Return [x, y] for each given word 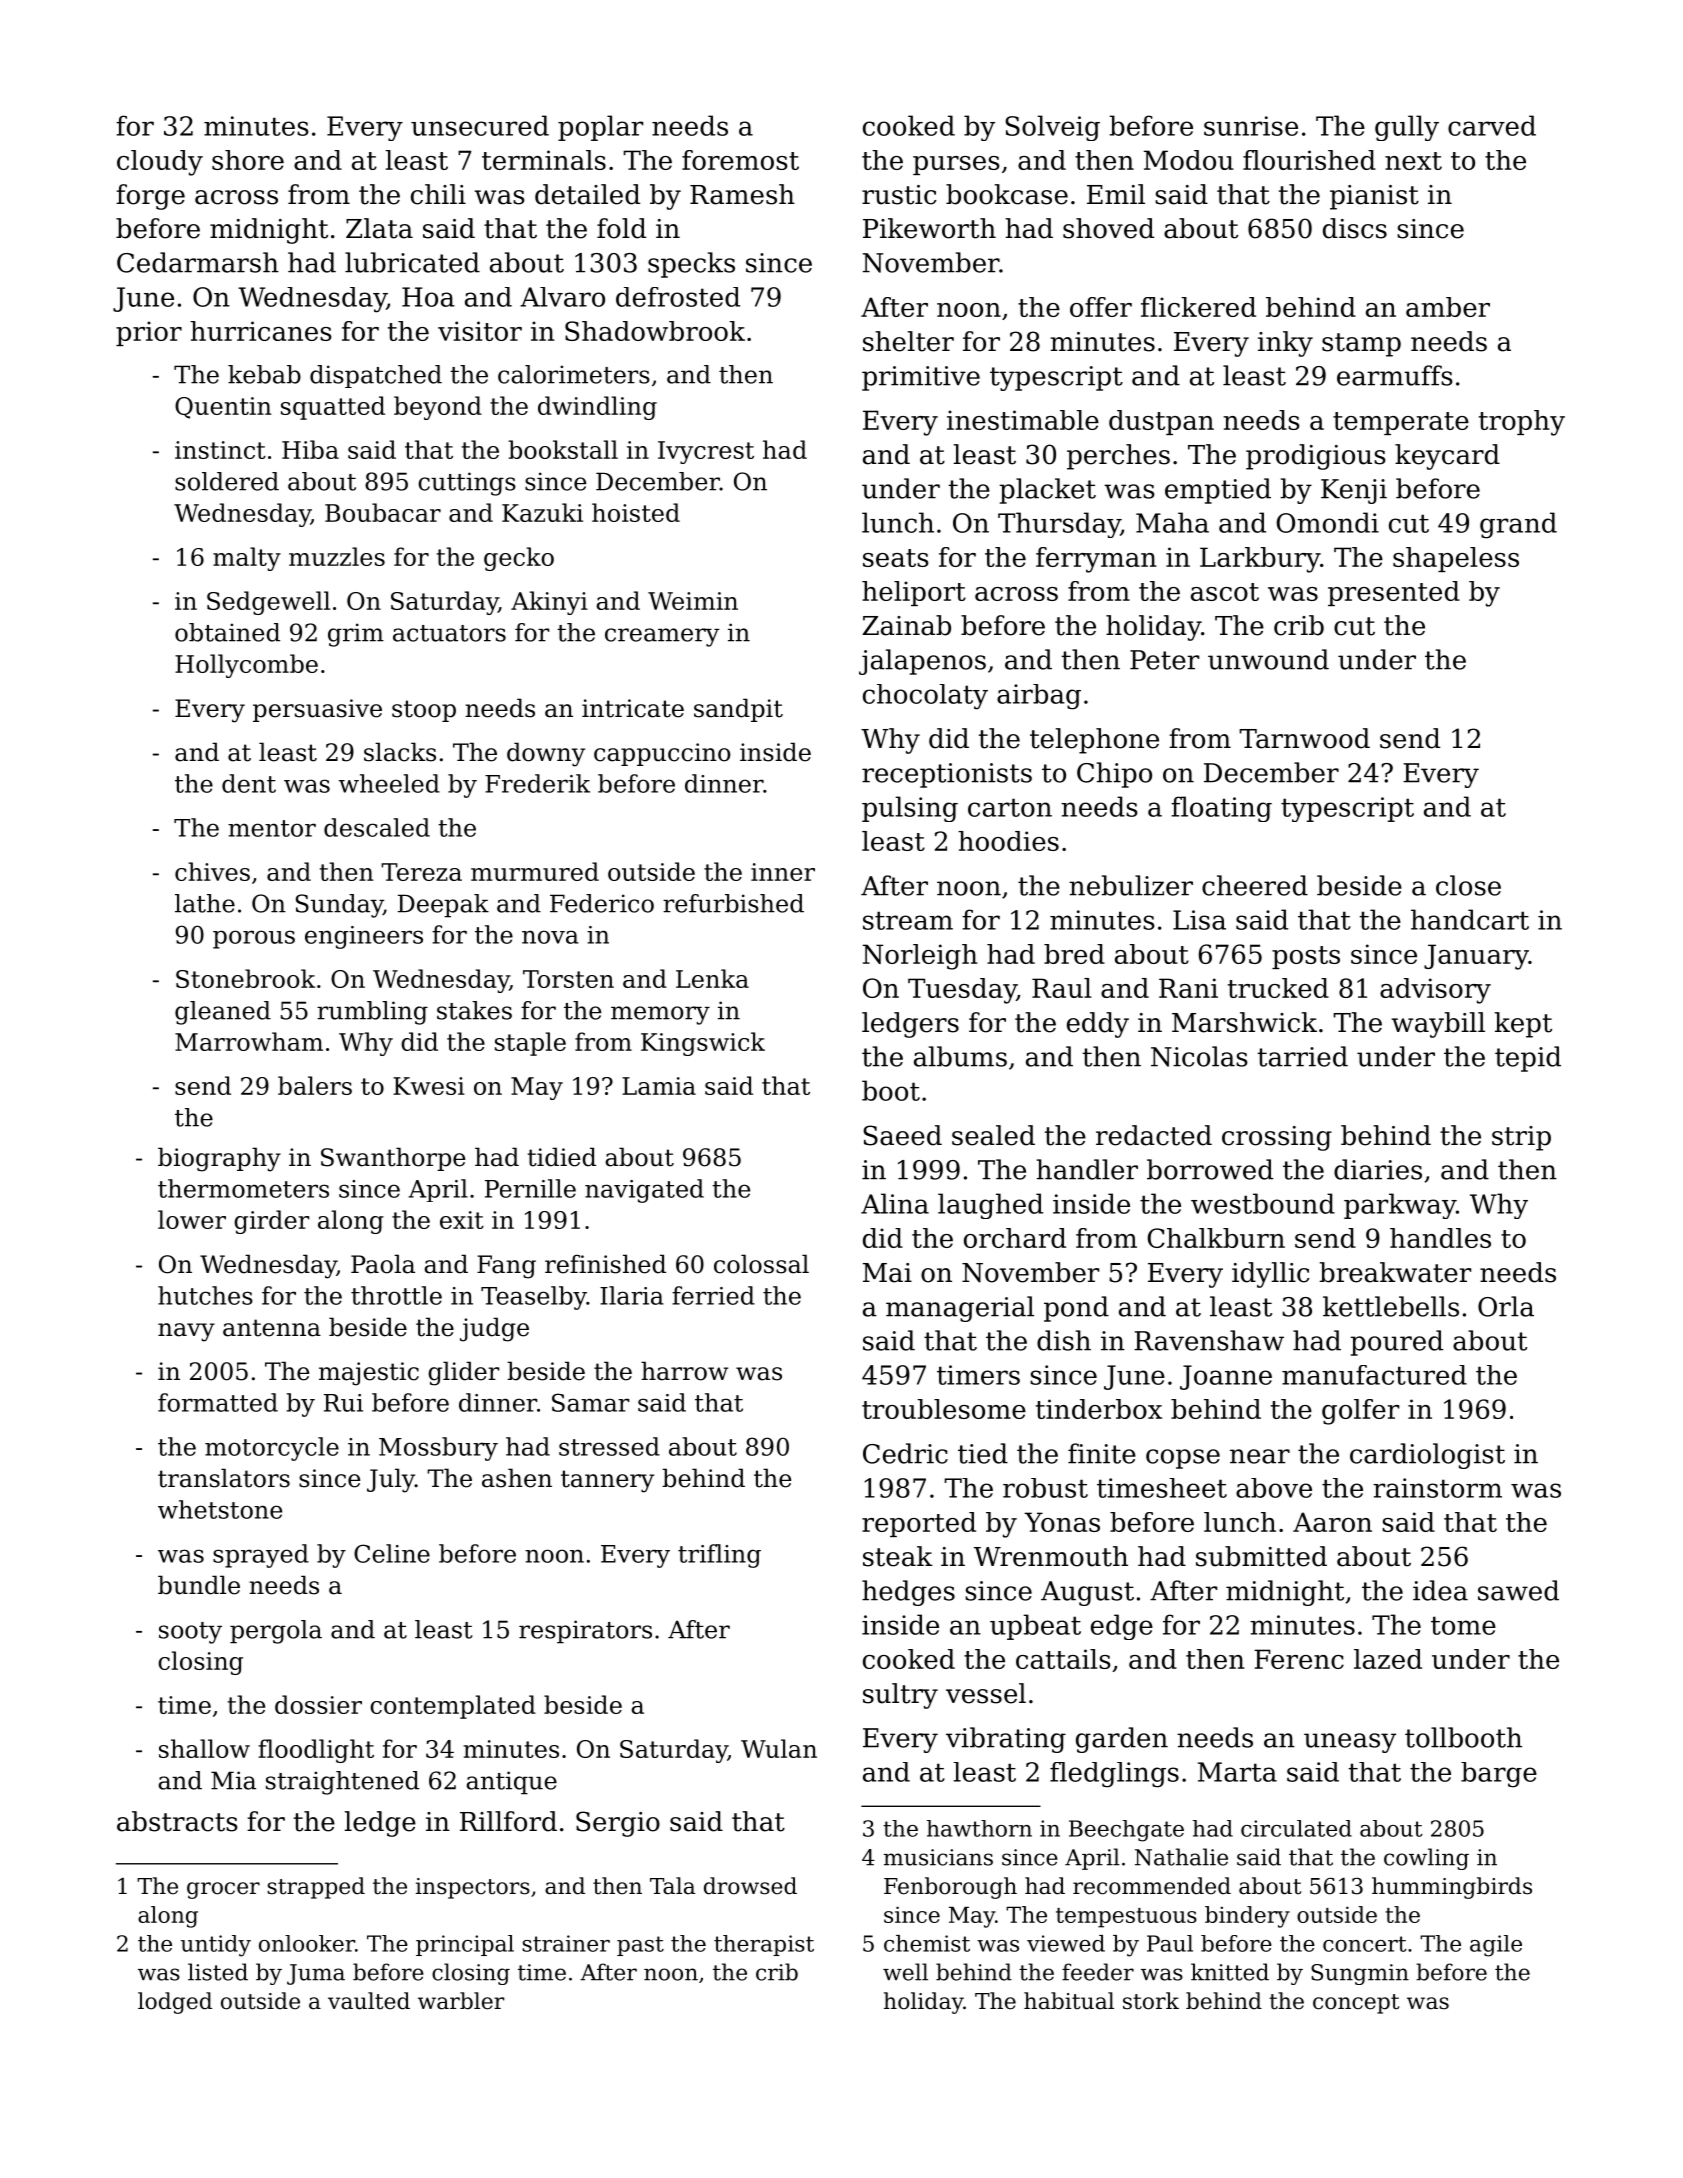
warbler [461, 2001]
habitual [1069, 2001]
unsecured [480, 125]
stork [1151, 2001]
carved [1492, 125]
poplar [600, 128]
